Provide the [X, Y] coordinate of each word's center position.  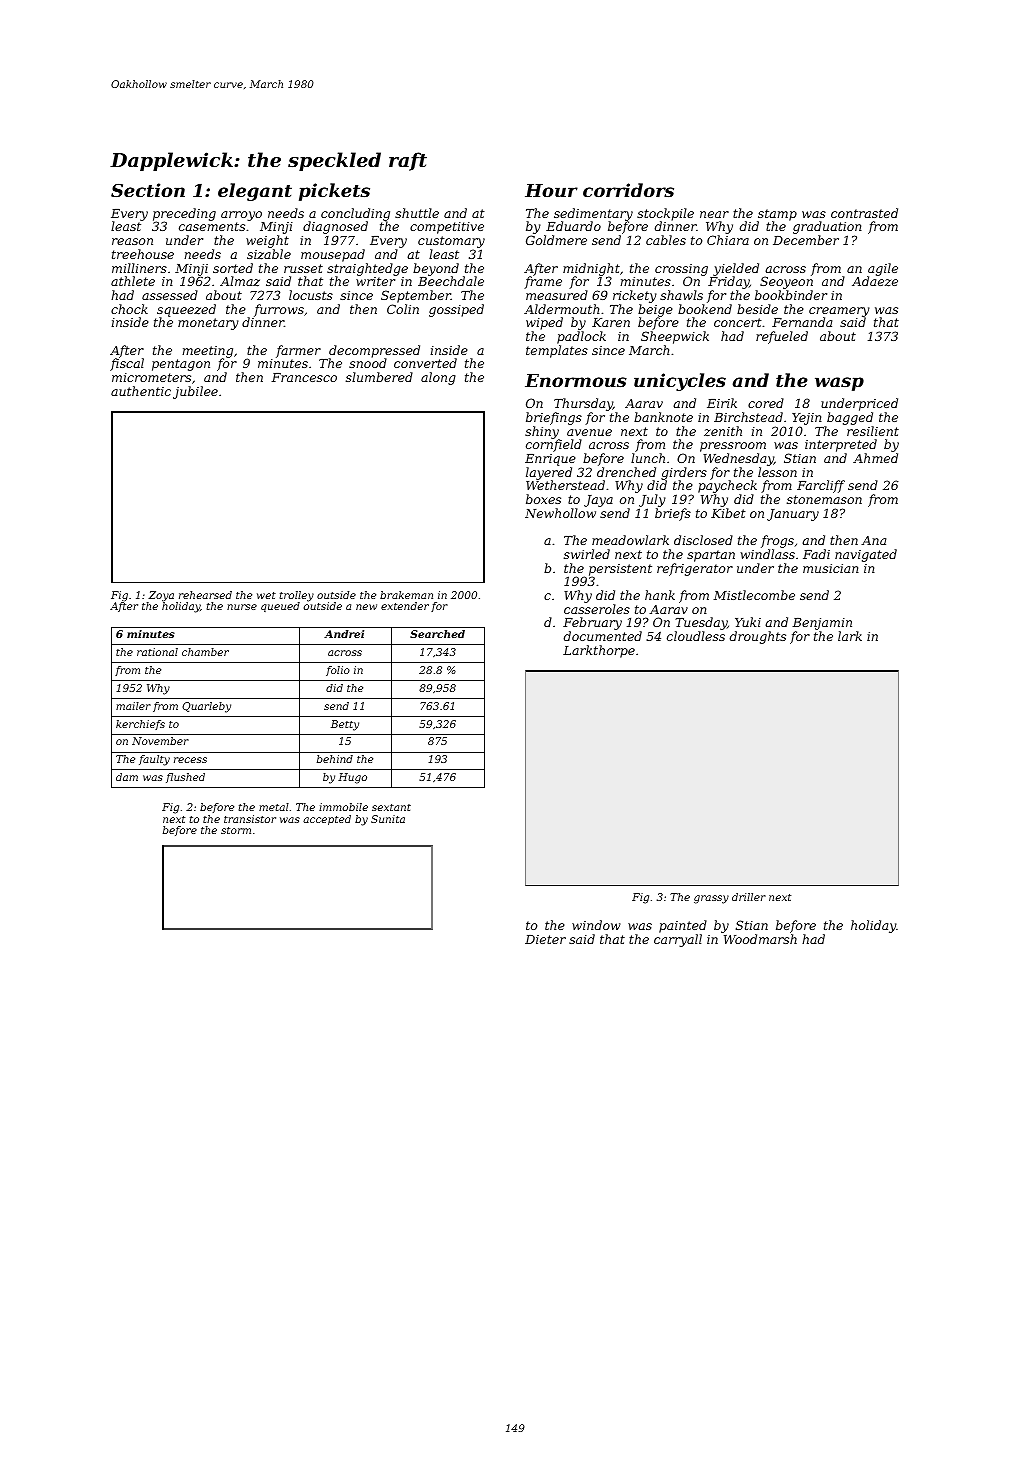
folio [338, 671]
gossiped [456, 310]
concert [738, 322]
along [438, 378]
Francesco [304, 377]
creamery [839, 312]
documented [603, 636]
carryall [678, 940]
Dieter [545, 939]
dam [127, 777]
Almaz [240, 281]
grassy [711, 899]
